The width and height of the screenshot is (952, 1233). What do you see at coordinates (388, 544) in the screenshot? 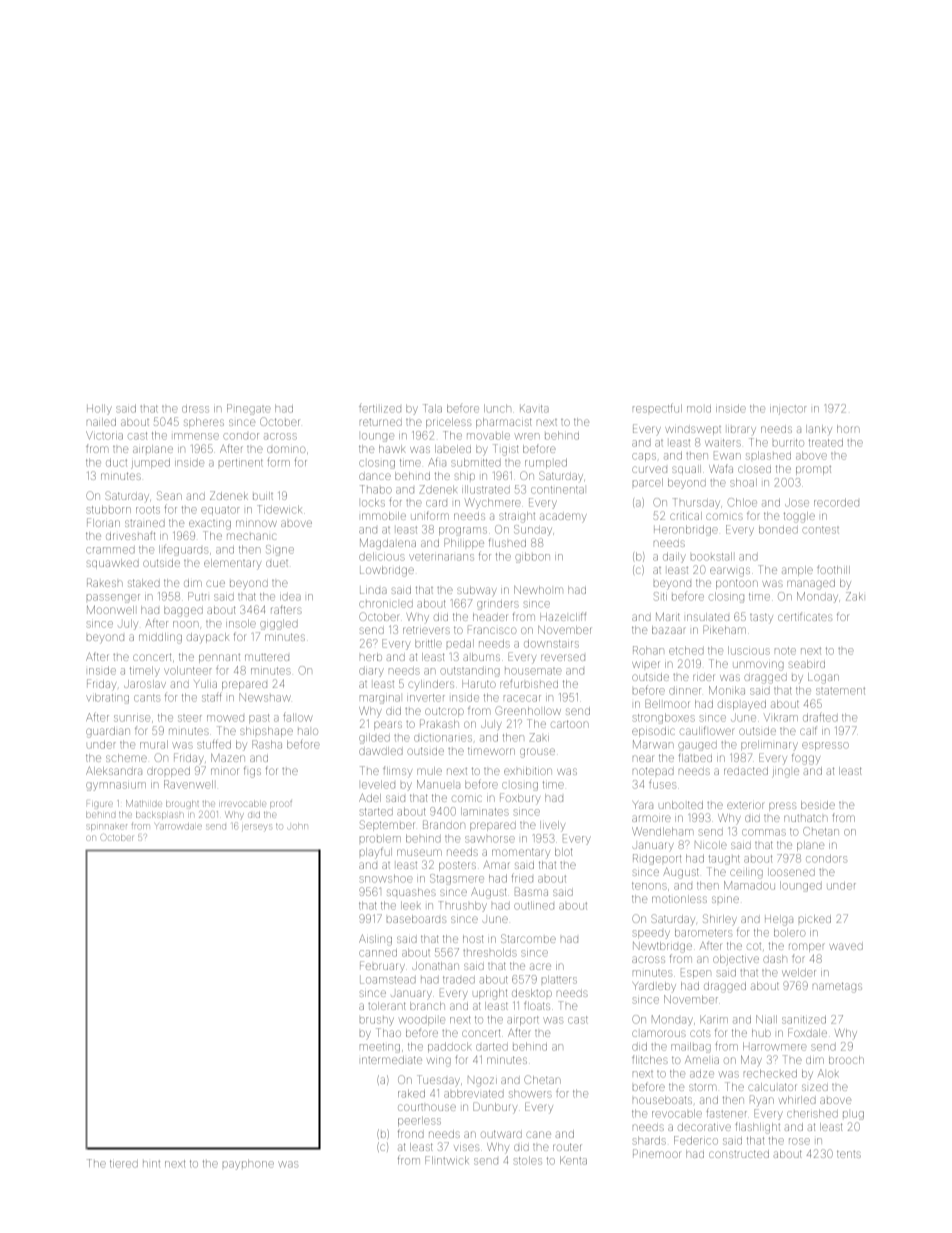
I see `Magdalena` at bounding box center [388, 544].
